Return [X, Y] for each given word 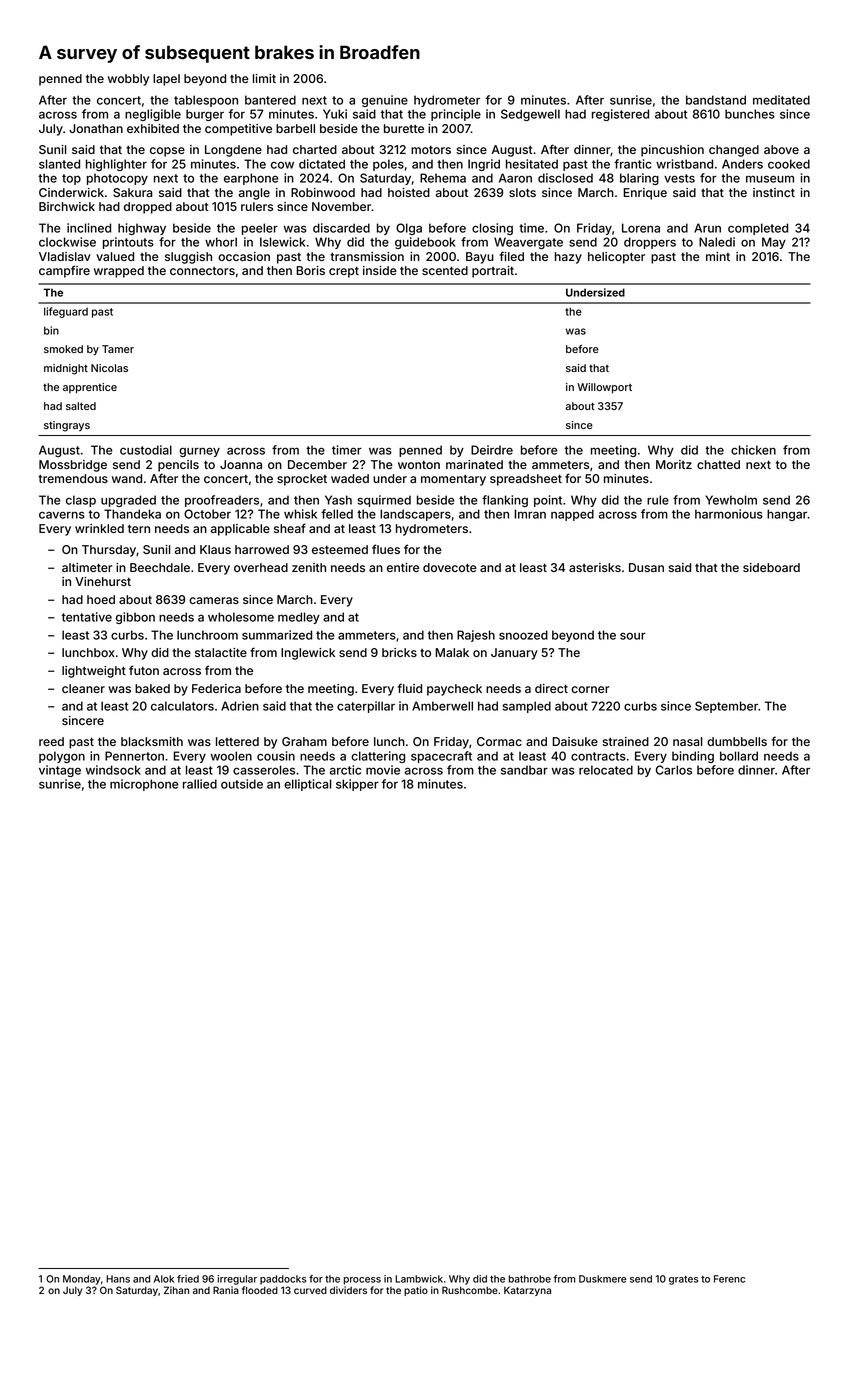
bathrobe [530, 1279]
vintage [60, 771]
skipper [357, 785]
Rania [226, 1290]
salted [81, 406]
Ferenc [729, 1279]
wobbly [128, 80]
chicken [753, 450]
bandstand [716, 100]
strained [625, 741]
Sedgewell [530, 115]
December [317, 464]
